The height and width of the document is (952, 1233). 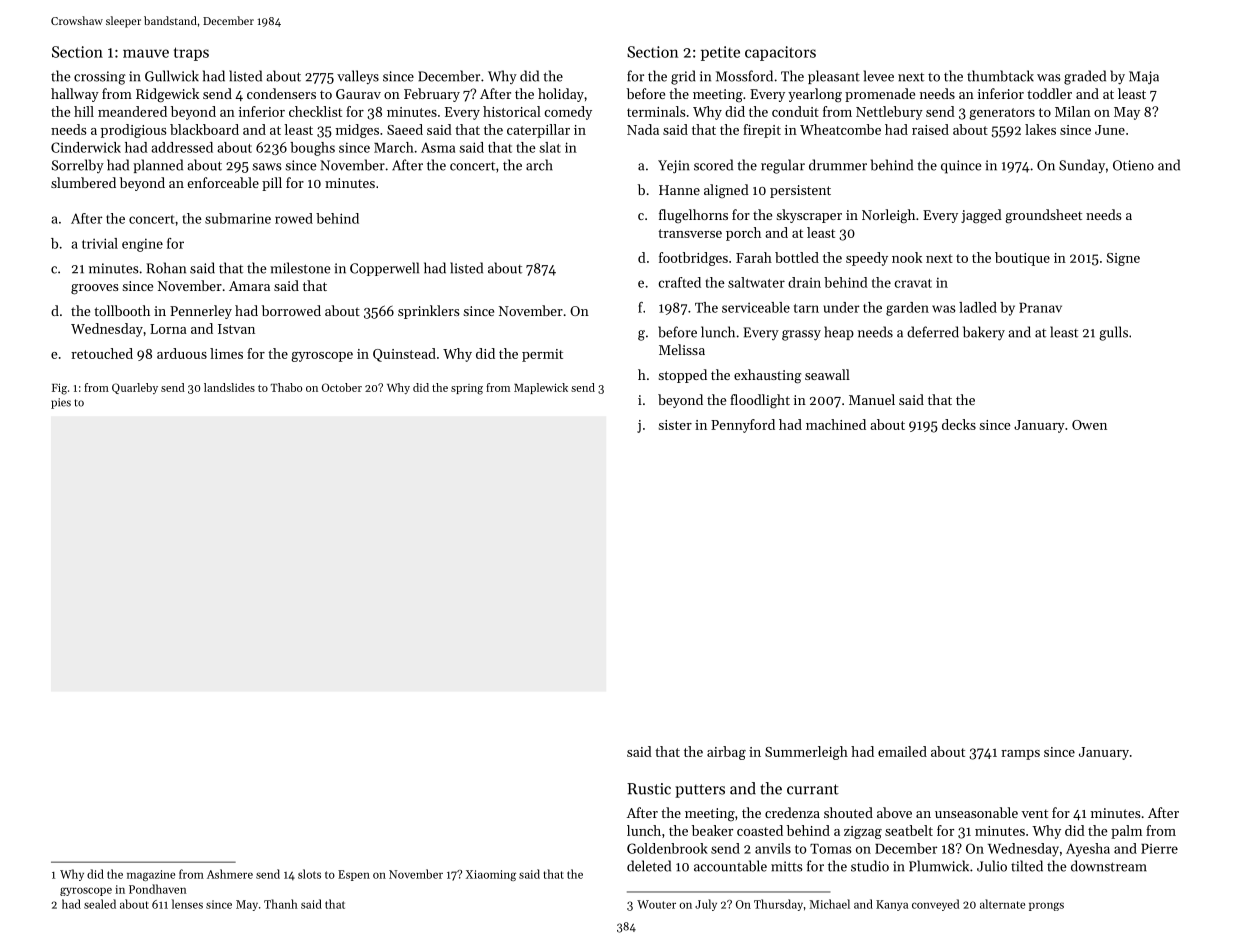 I want to click on sealed, so click(x=100, y=904).
